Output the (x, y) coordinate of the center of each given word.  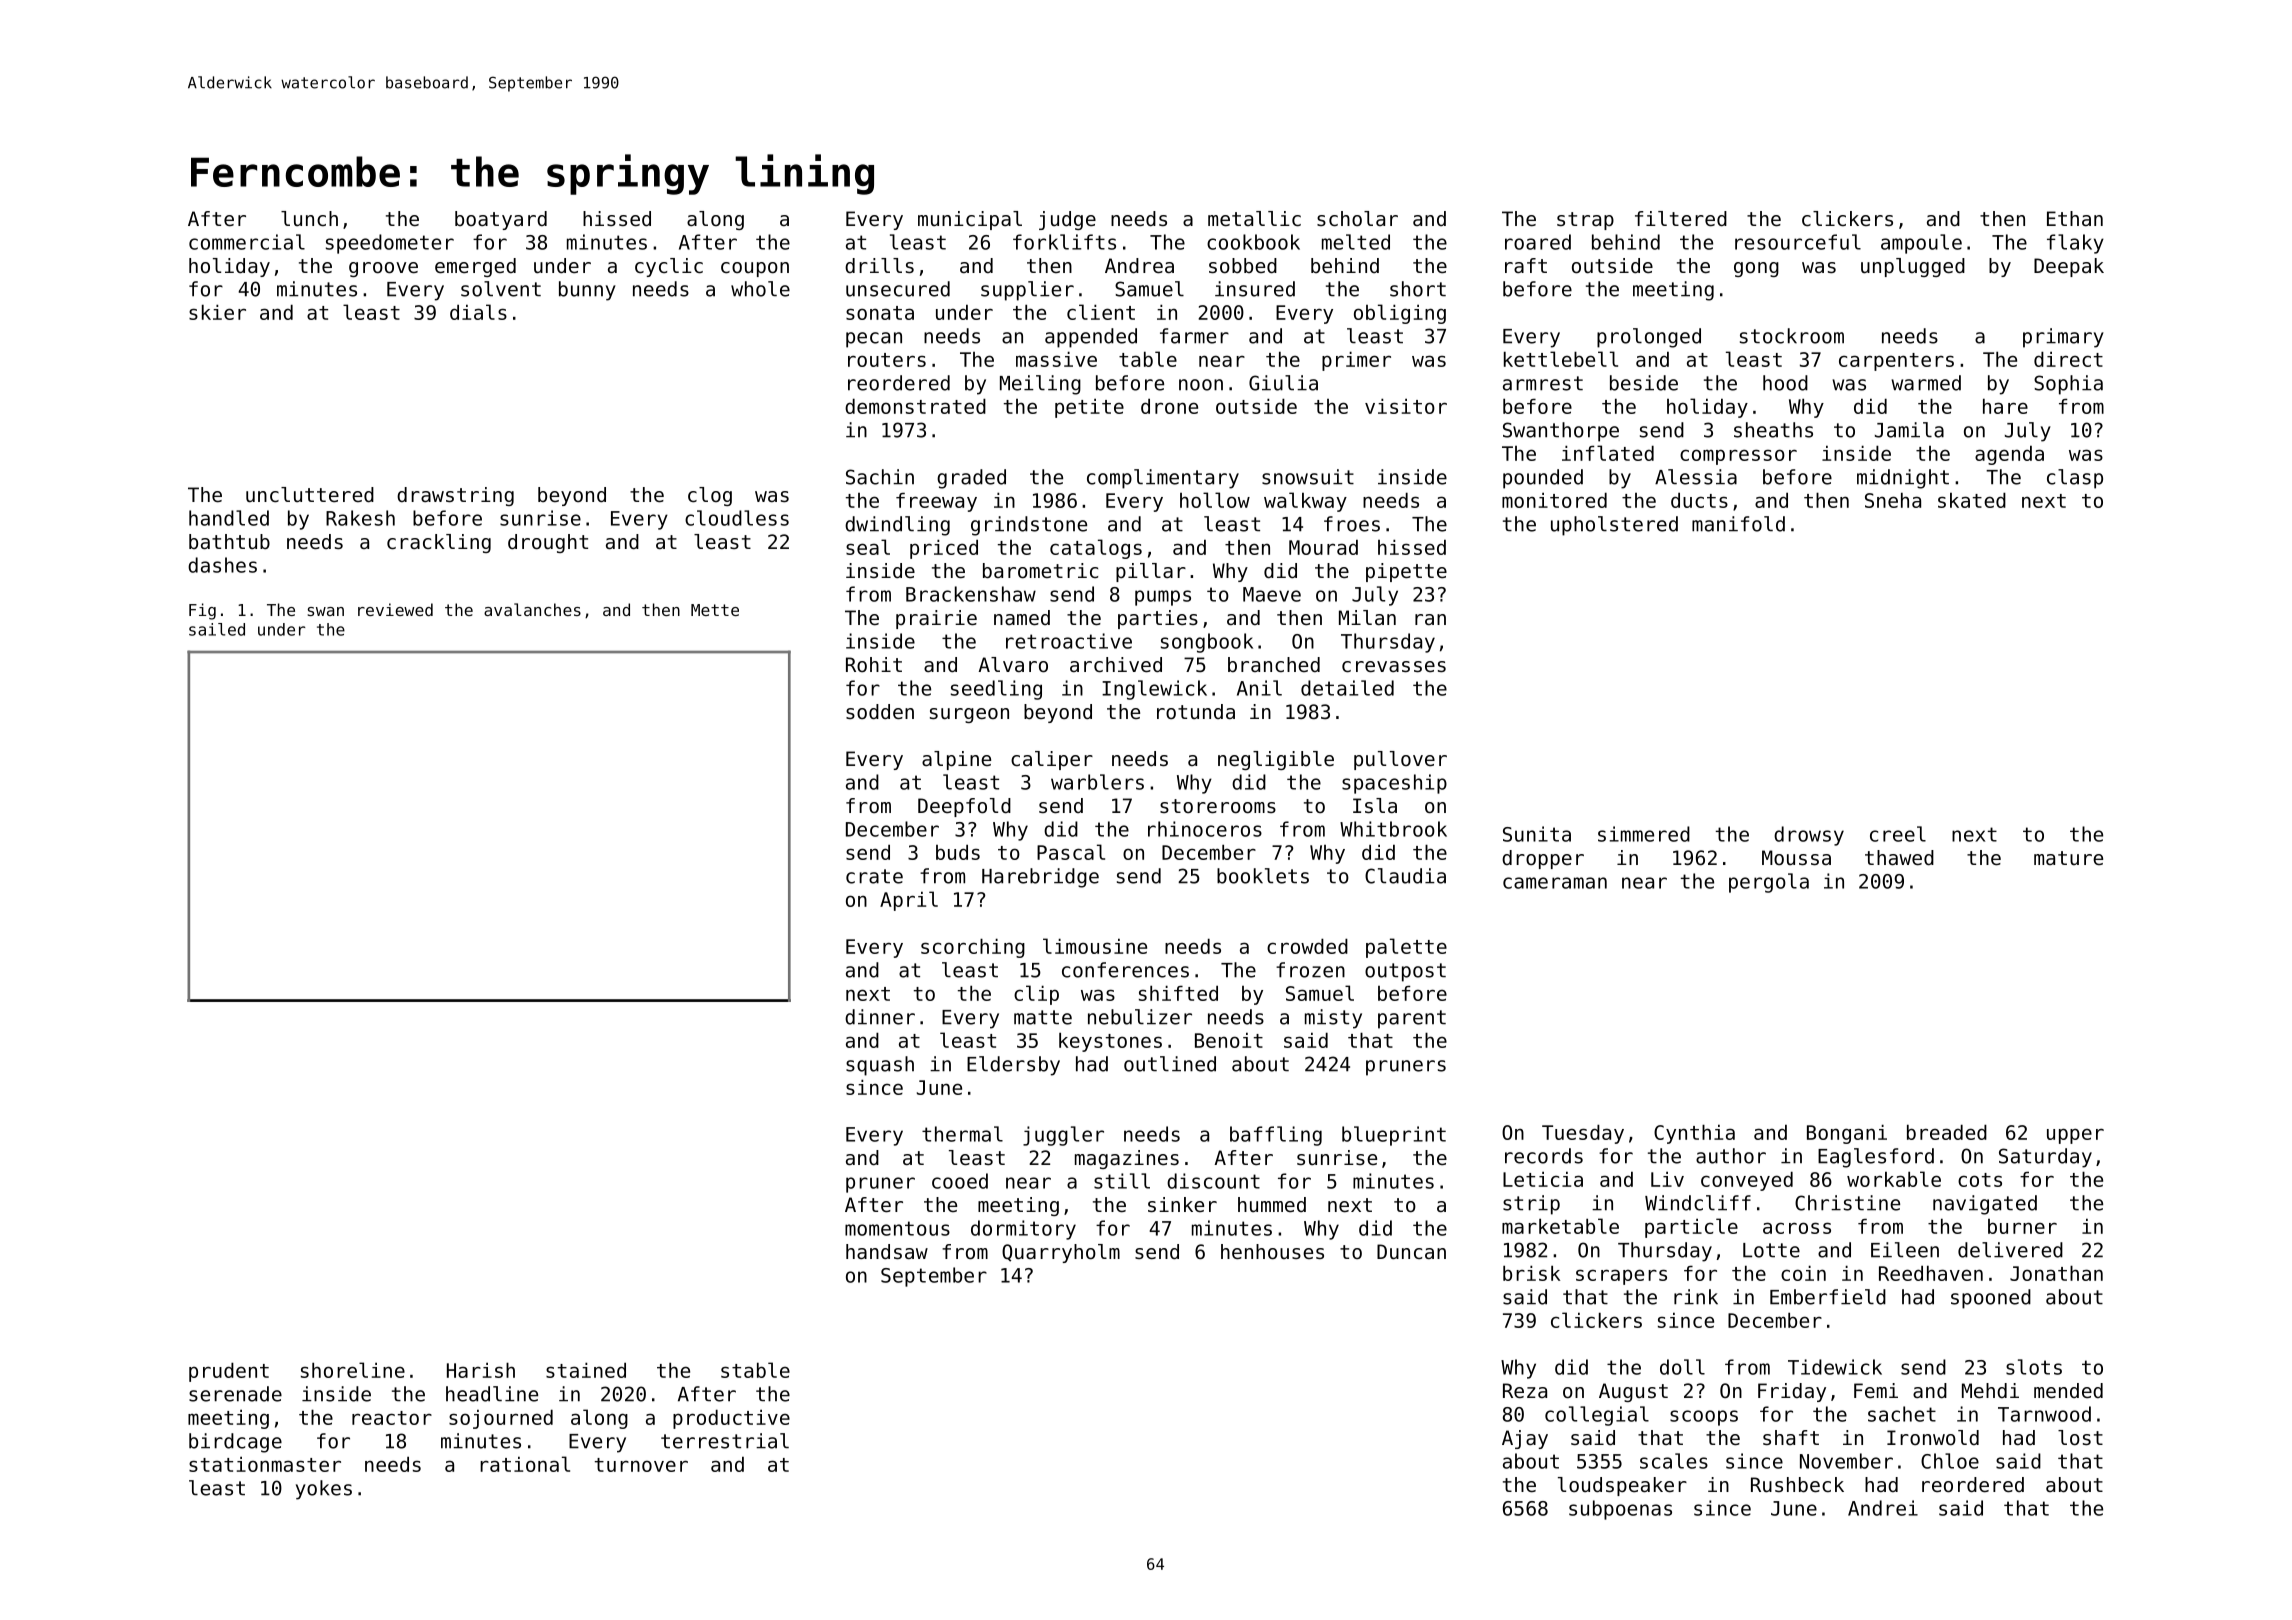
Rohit (874, 665)
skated (1972, 500)
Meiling (1040, 385)
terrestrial (725, 1441)
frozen (1310, 970)
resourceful (1798, 242)
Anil (1259, 688)
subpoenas (1620, 1510)
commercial (247, 242)
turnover (641, 1465)
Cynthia (1694, 1134)
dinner (880, 1017)
